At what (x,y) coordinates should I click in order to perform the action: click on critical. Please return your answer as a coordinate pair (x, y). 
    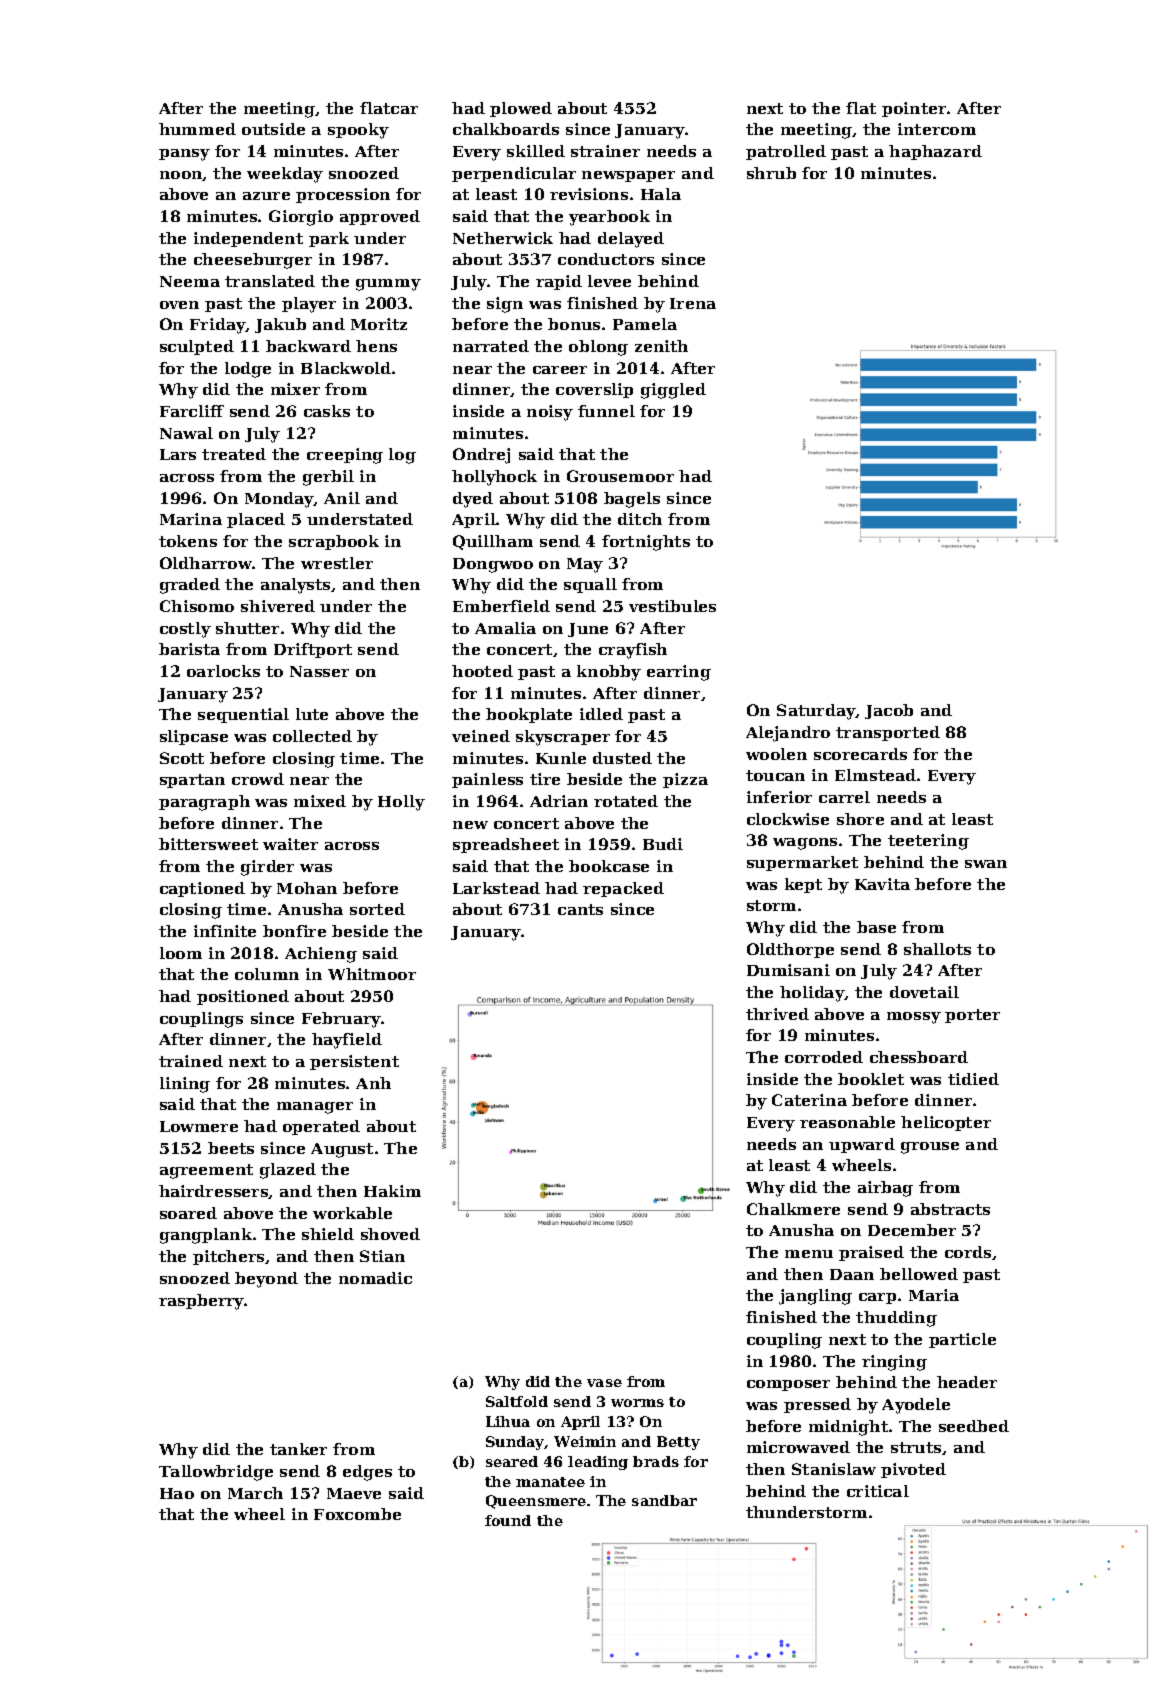
    Looking at the image, I should click on (878, 1491).
